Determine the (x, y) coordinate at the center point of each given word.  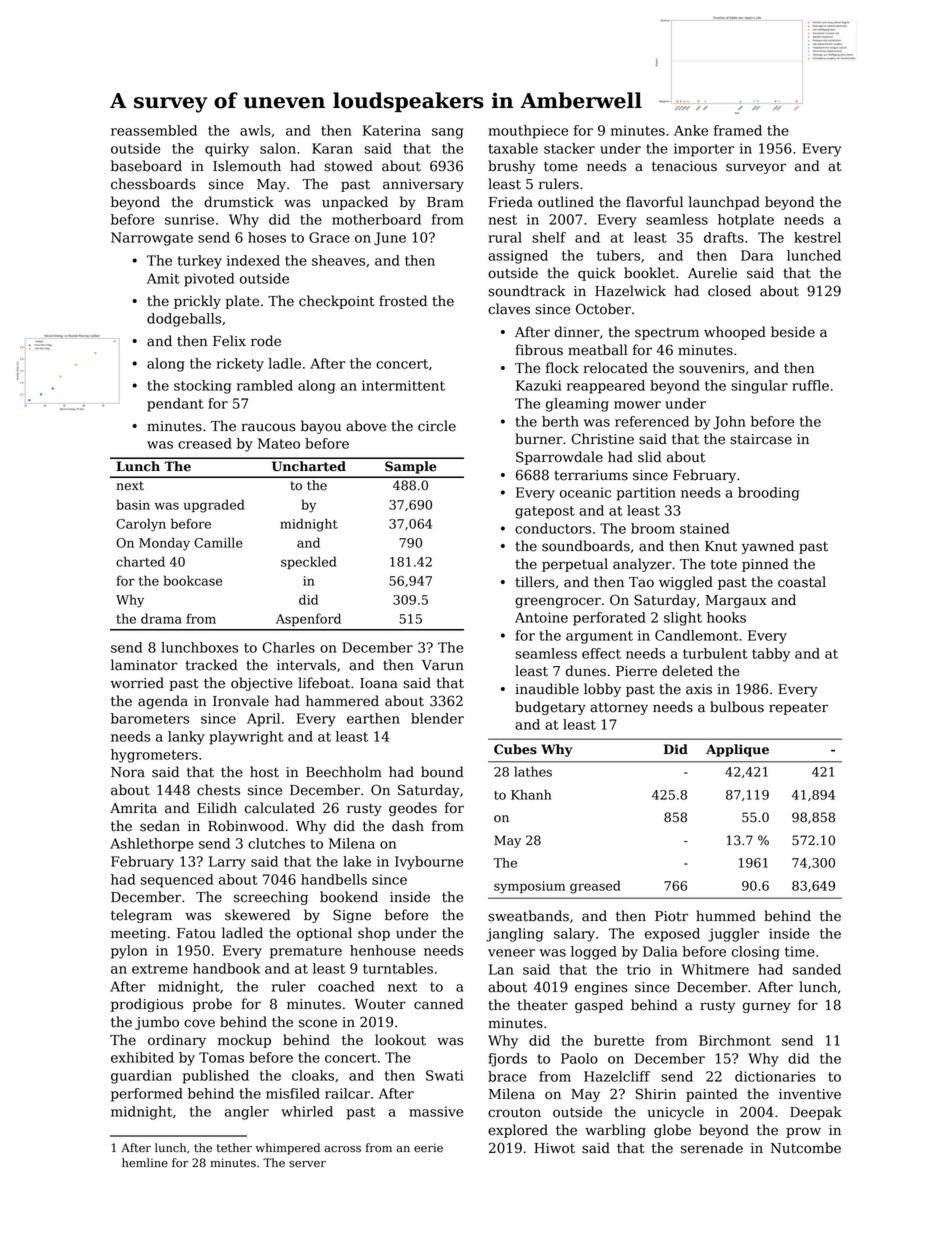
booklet (649, 273)
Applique (737, 750)
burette (619, 1040)
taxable (513, 148)
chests (218, 790)
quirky (227, 150)
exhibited (142, 1057)
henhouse (383, 950)
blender (437, 718)
